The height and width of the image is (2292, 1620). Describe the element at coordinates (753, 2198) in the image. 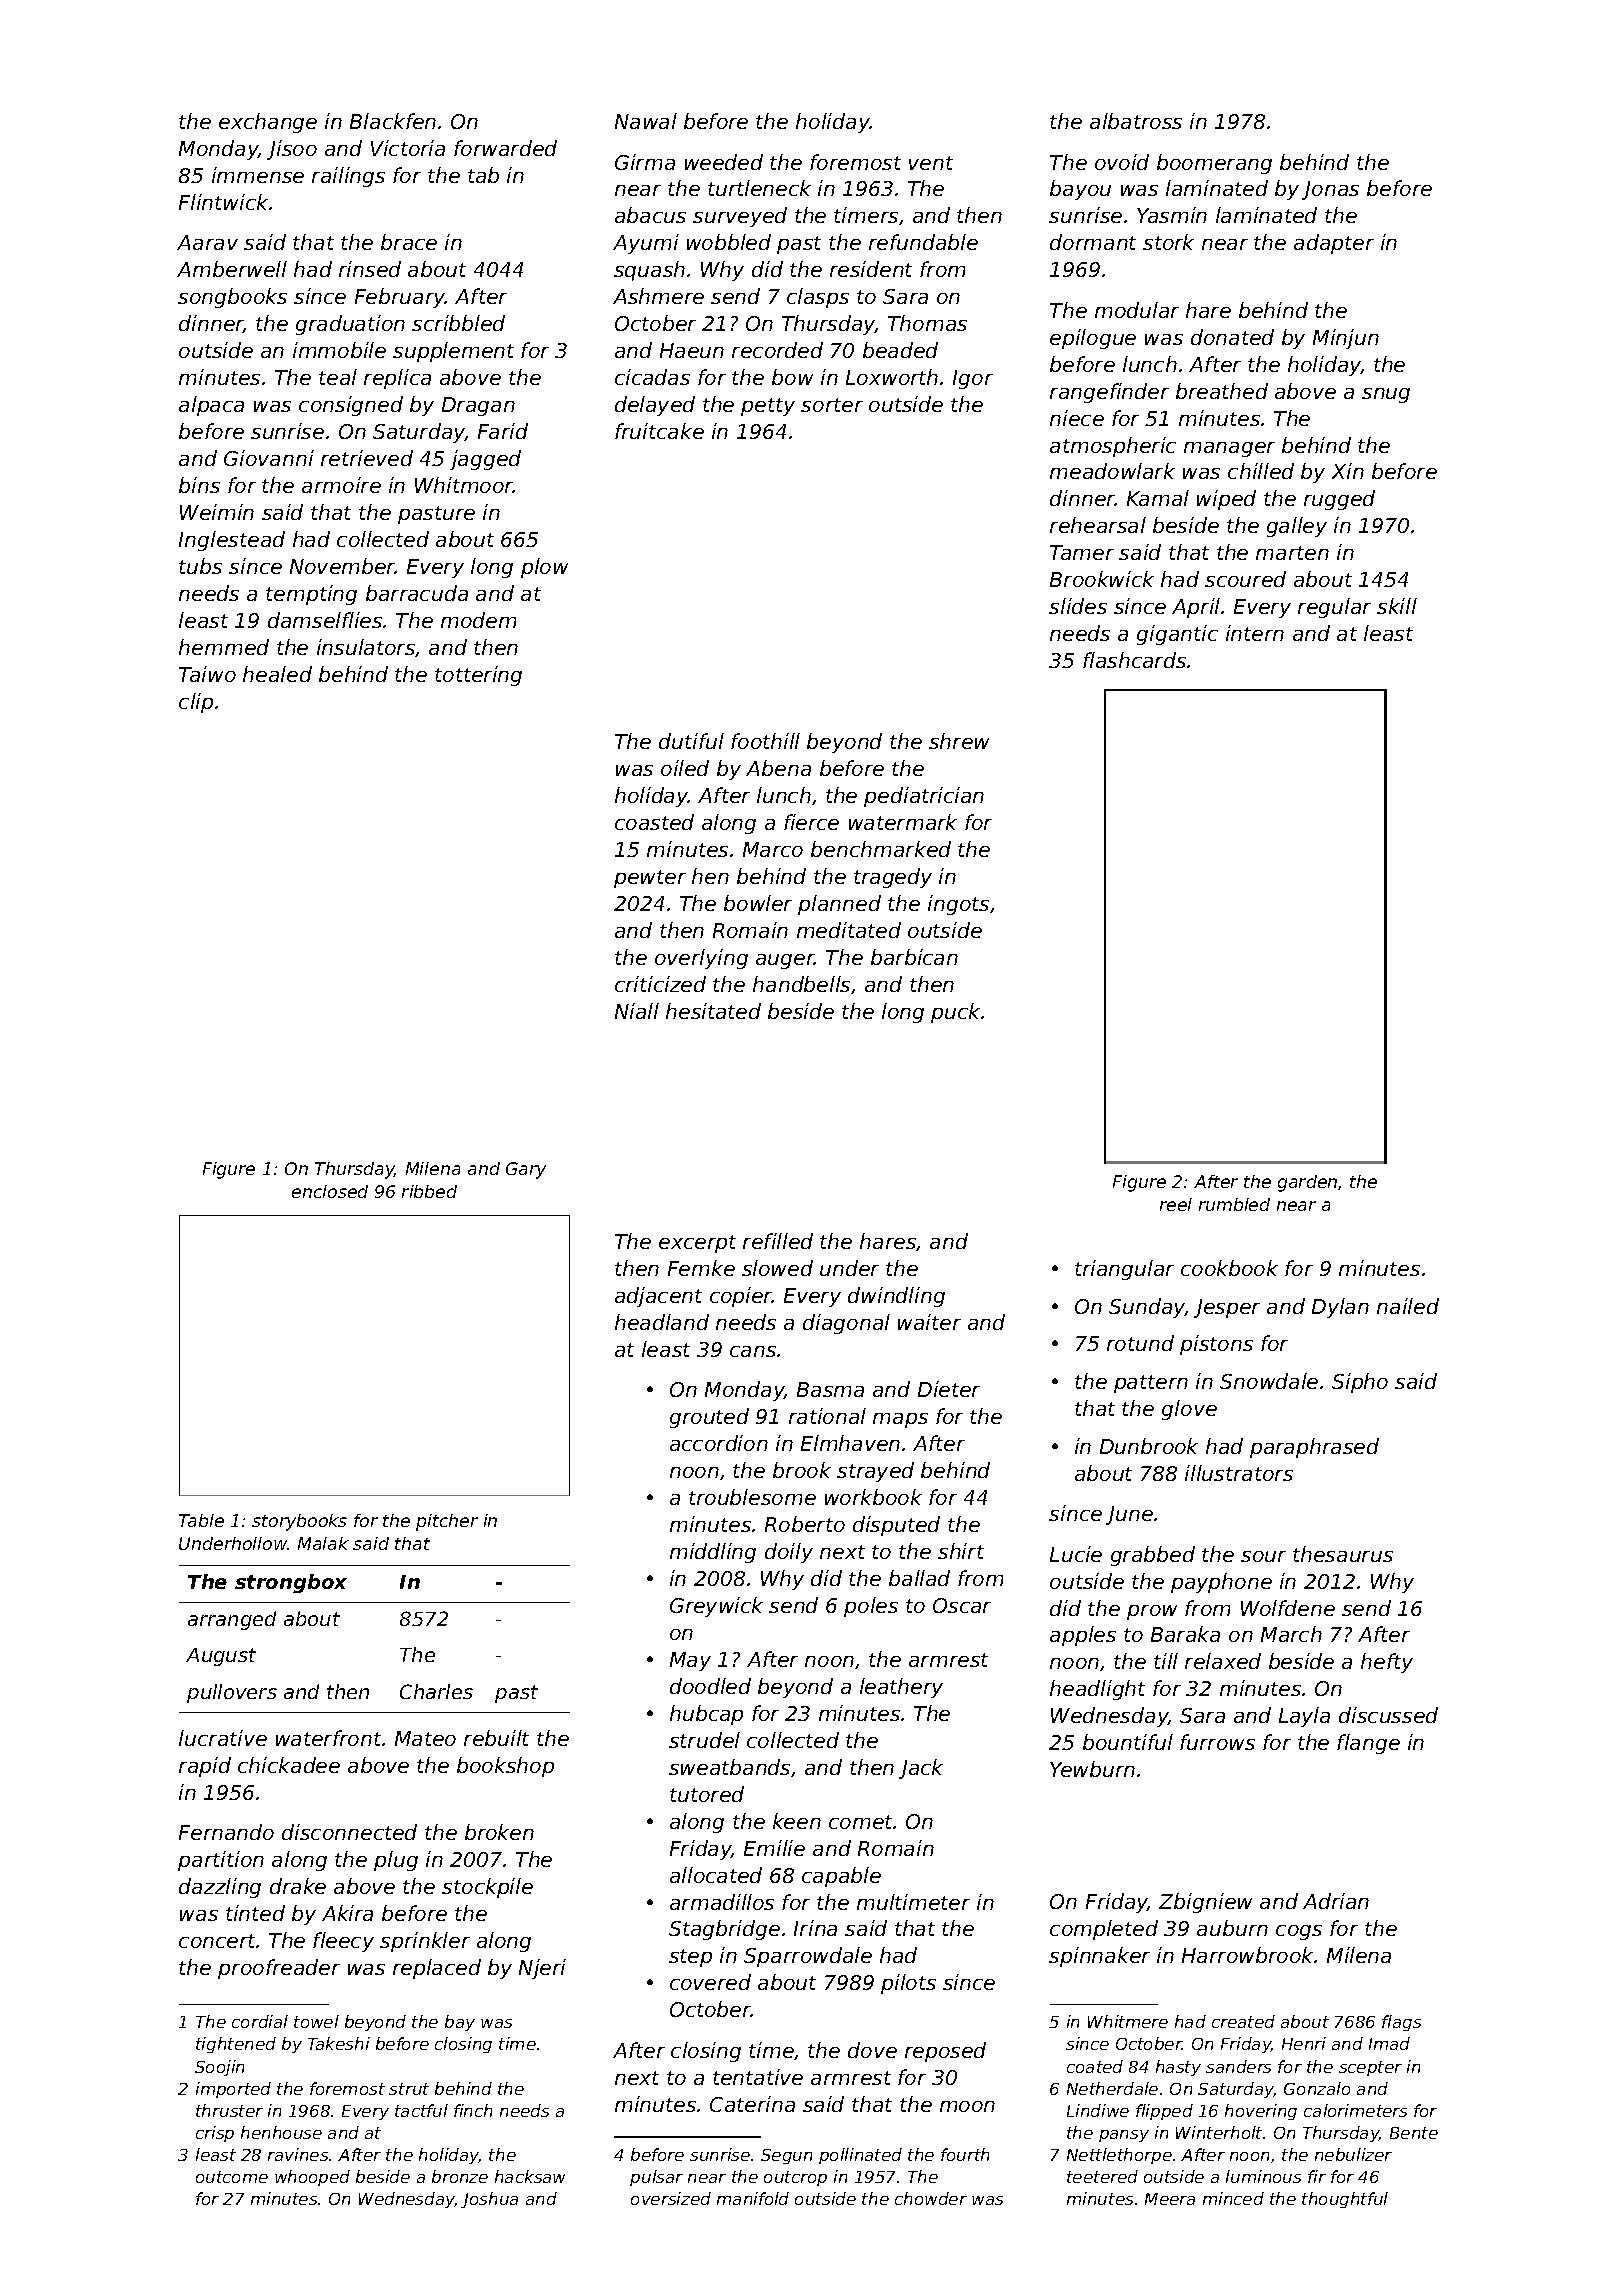

I see `manifold` at that location.
